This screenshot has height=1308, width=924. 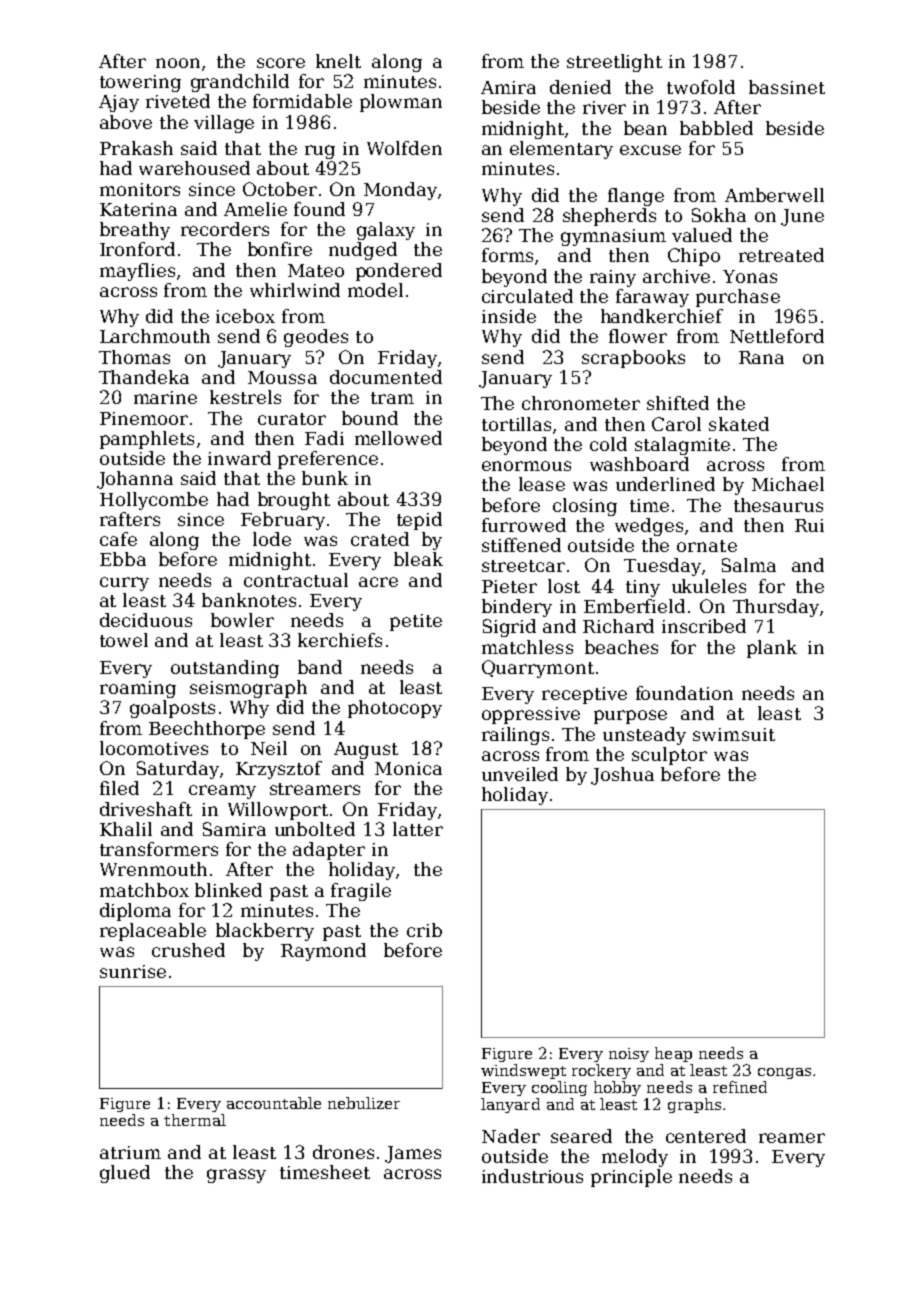 I want to click on Tuesday, so click(x=662, y=567).
